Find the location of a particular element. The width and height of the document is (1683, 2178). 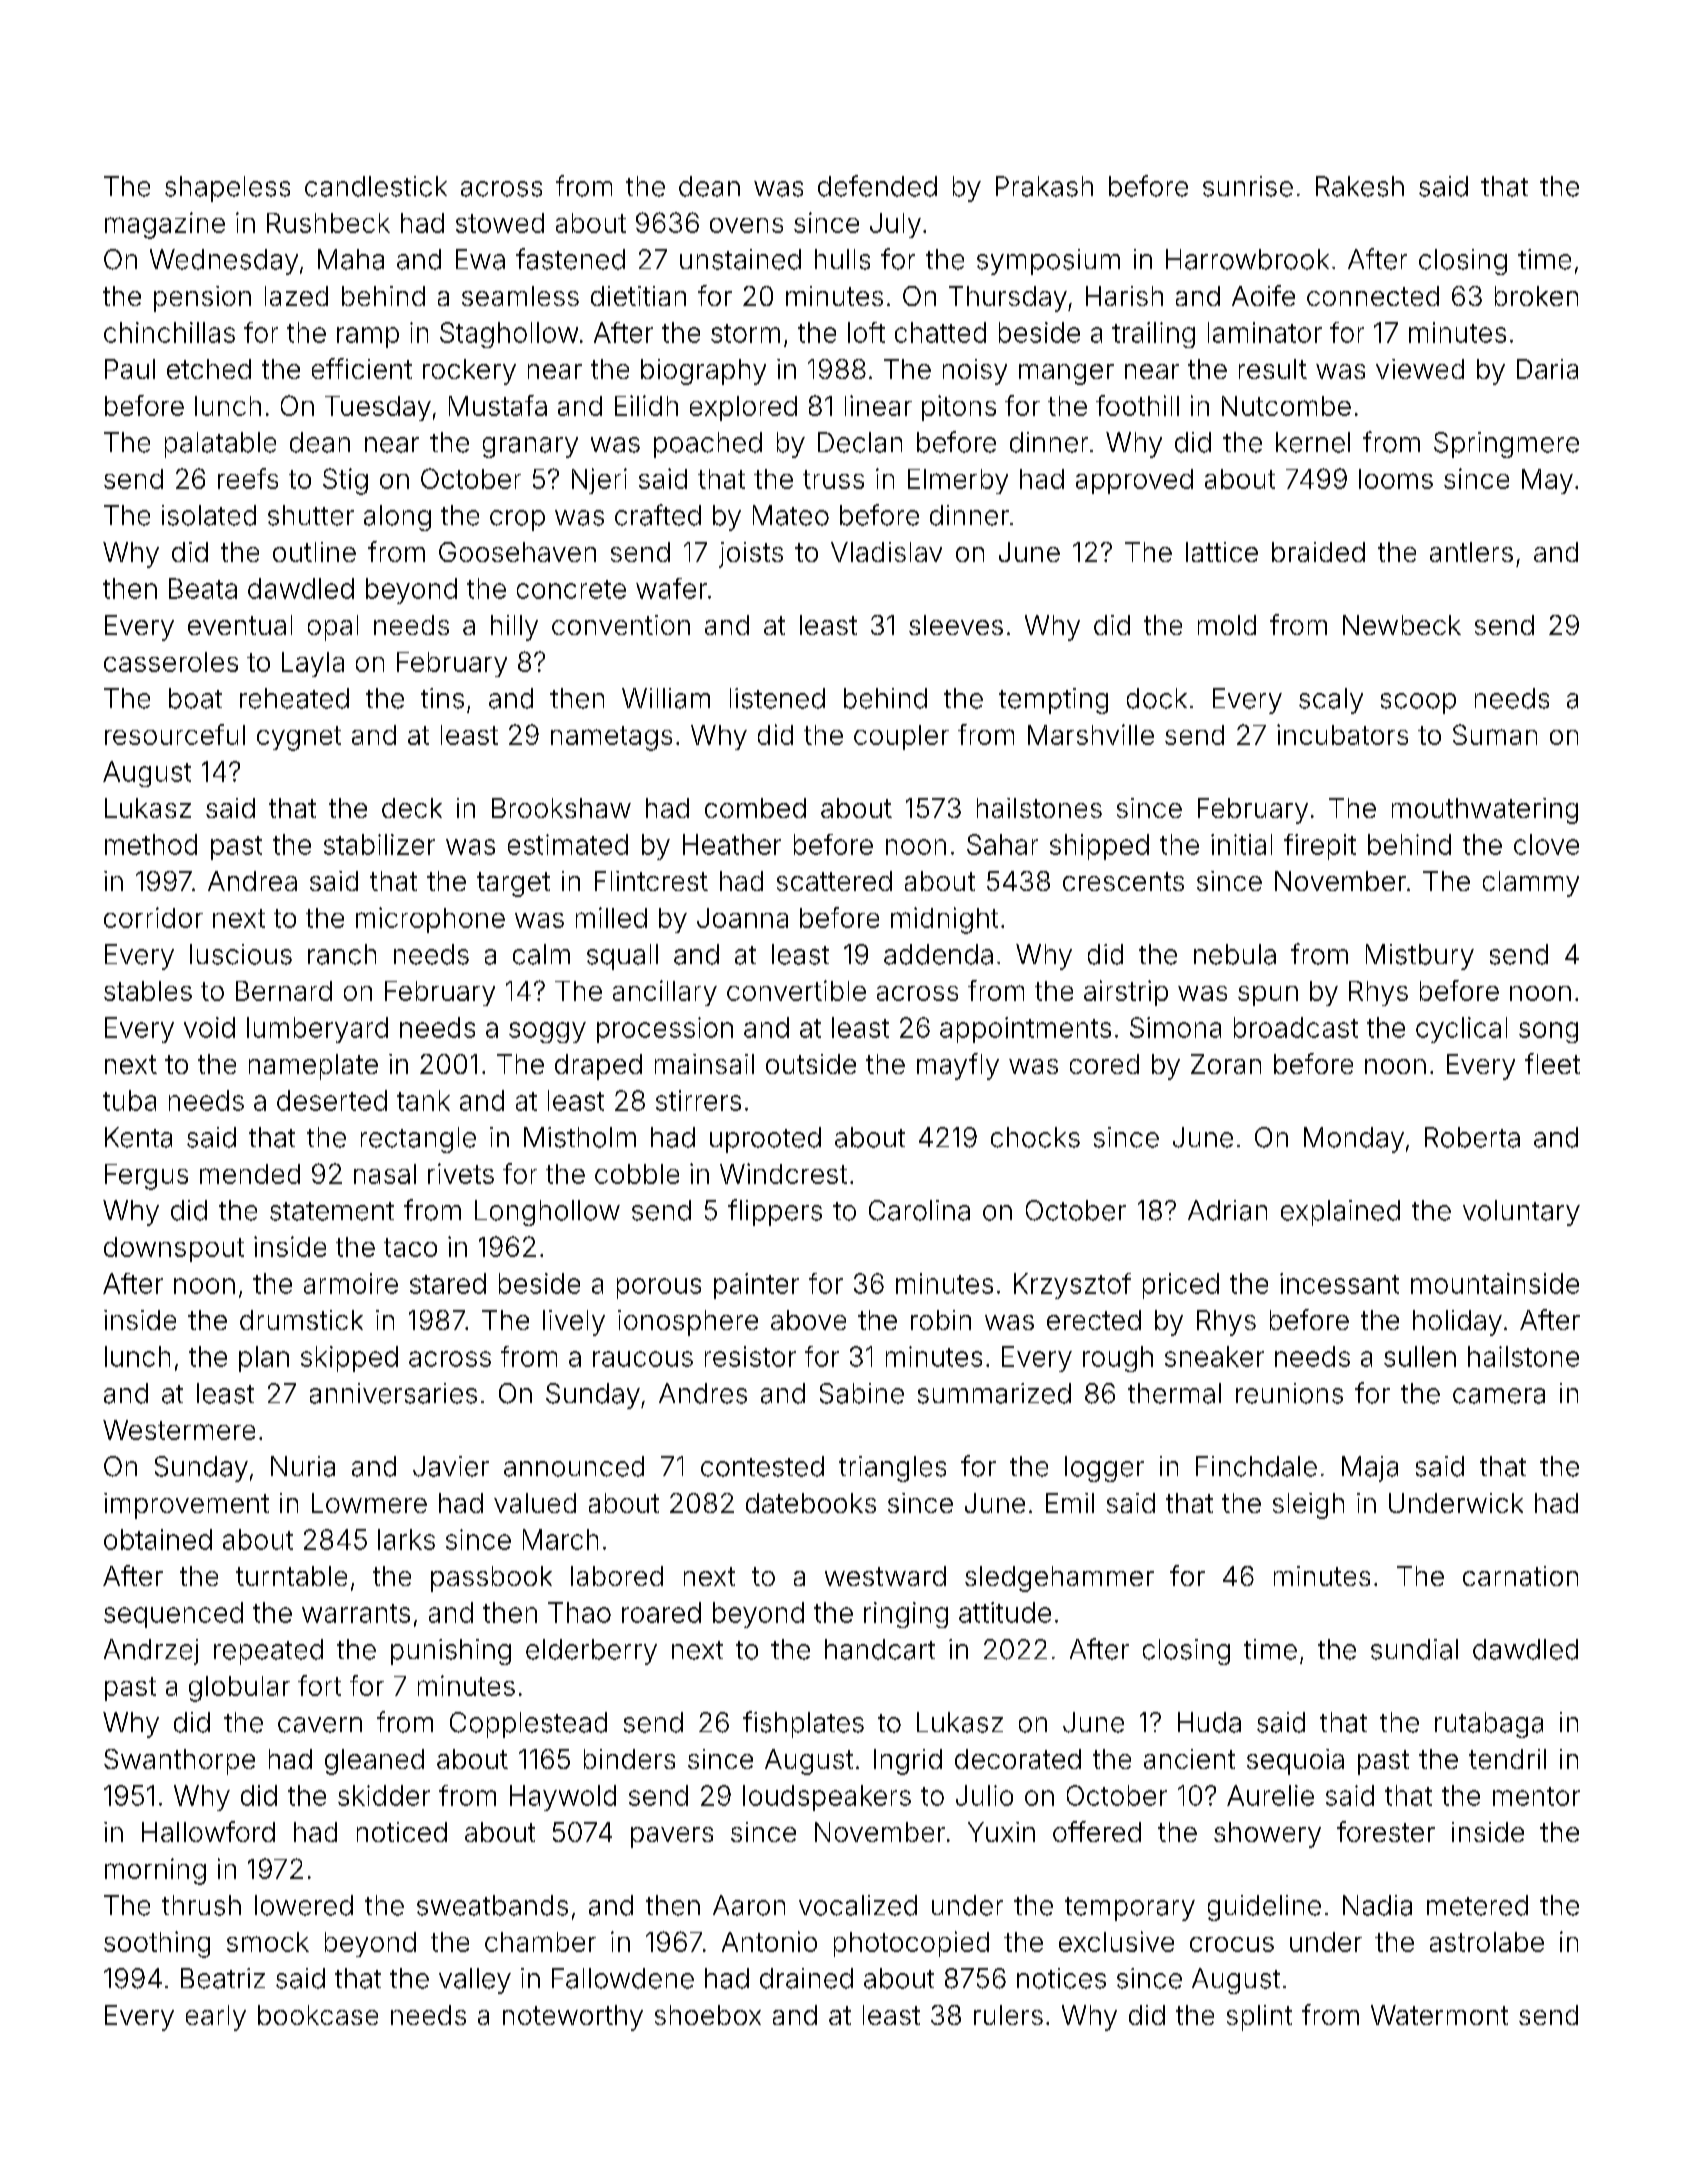

sweatbands is located at coordinates (492, 1905).
